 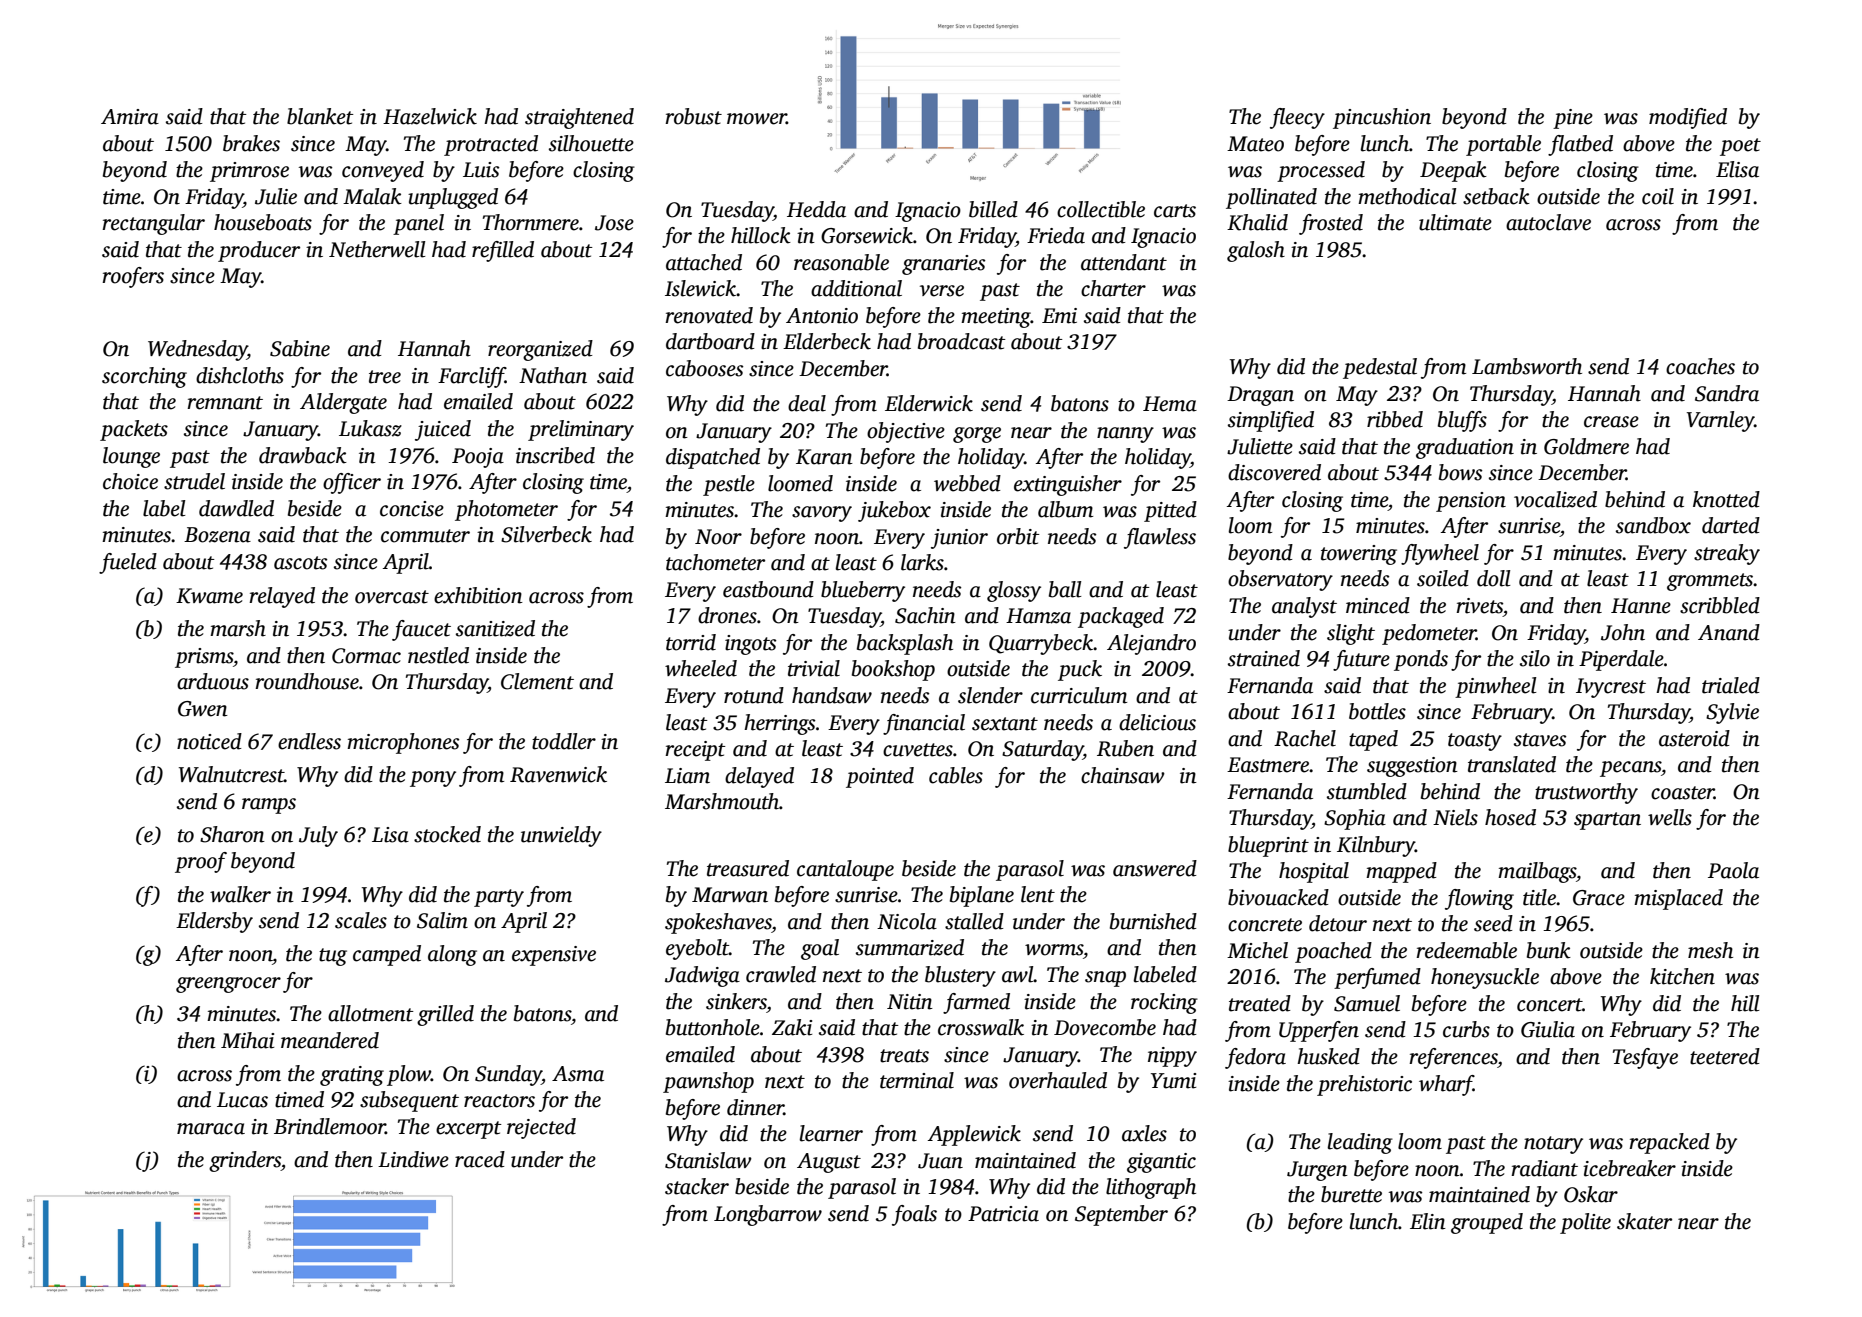 What do you see at coordinates (914, 1215) in the document?
I see `foals` at bounding box center [914, 1215].
